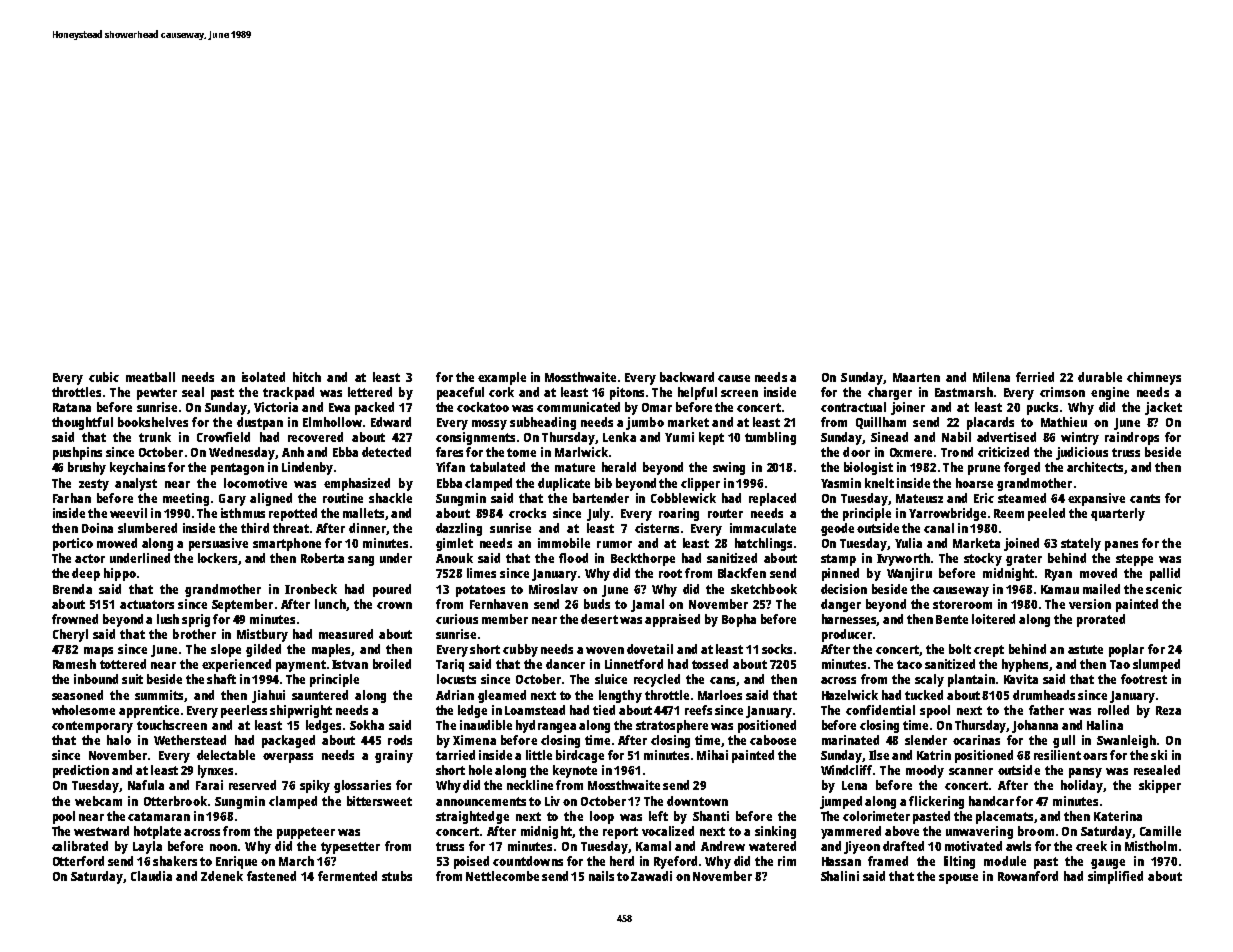  Describe the element at coordinates (984, 498) in the image. I see `Eric` at that location.
